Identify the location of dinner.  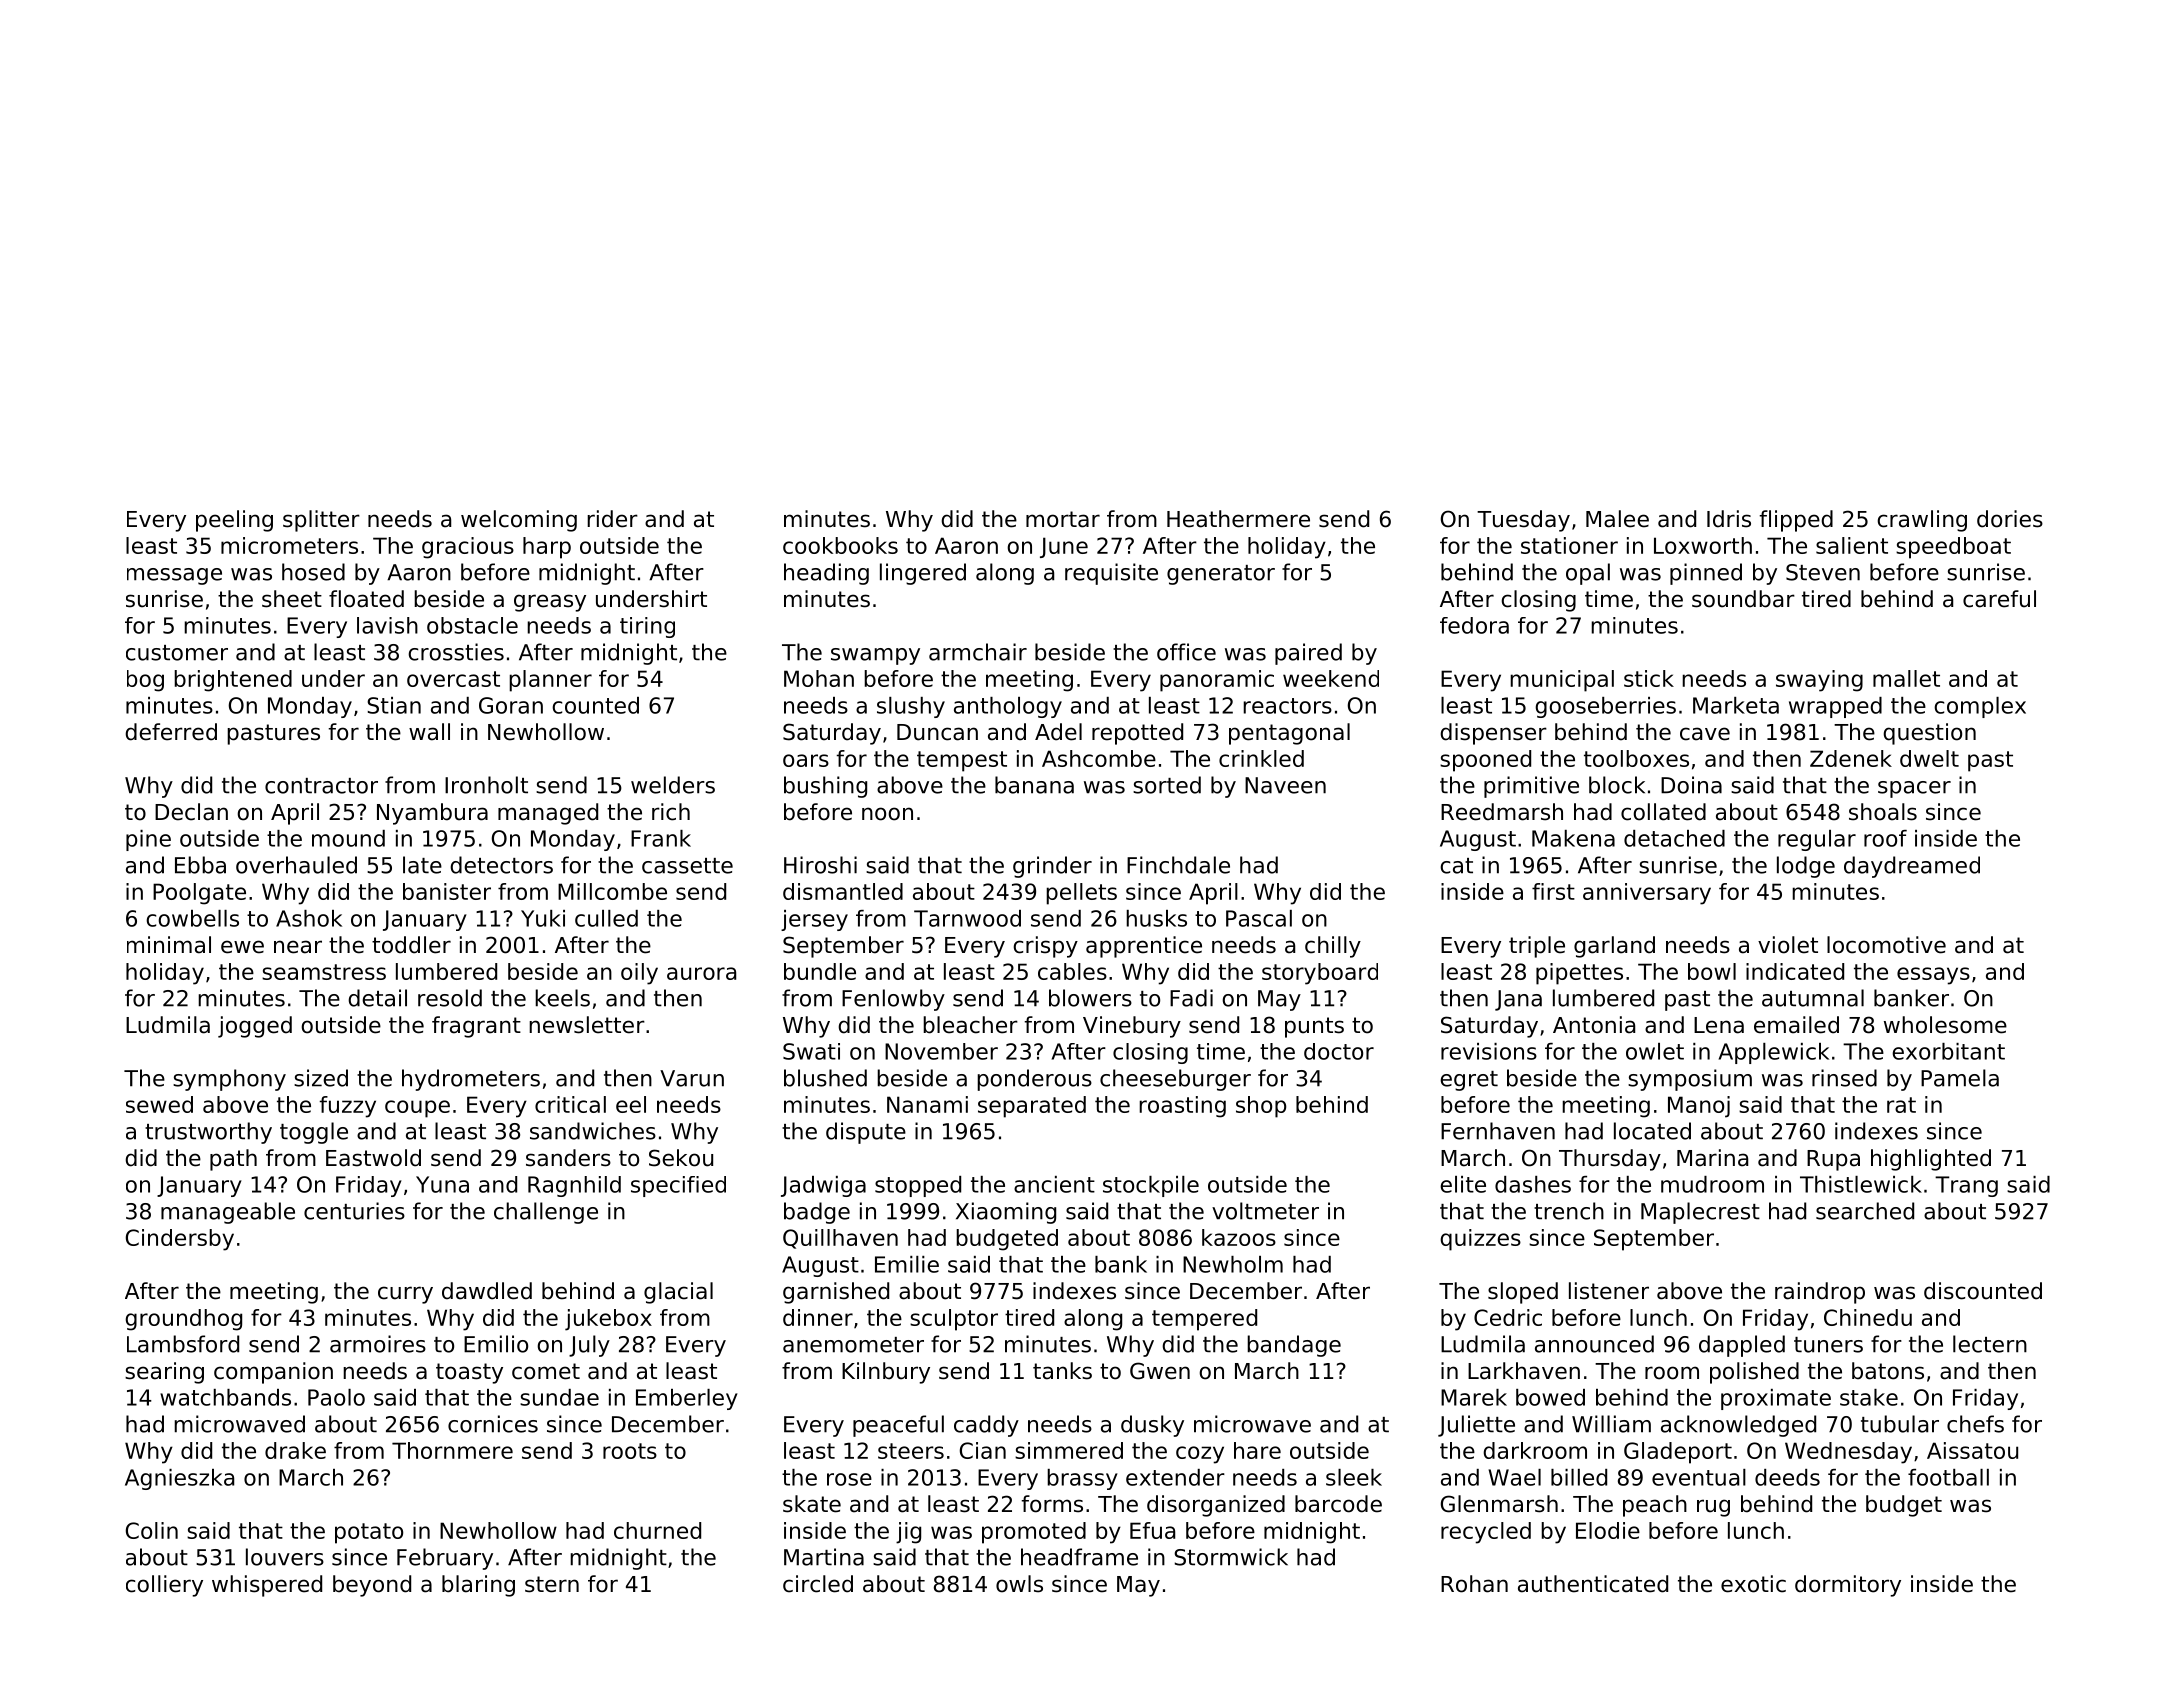
(818, 1317).
